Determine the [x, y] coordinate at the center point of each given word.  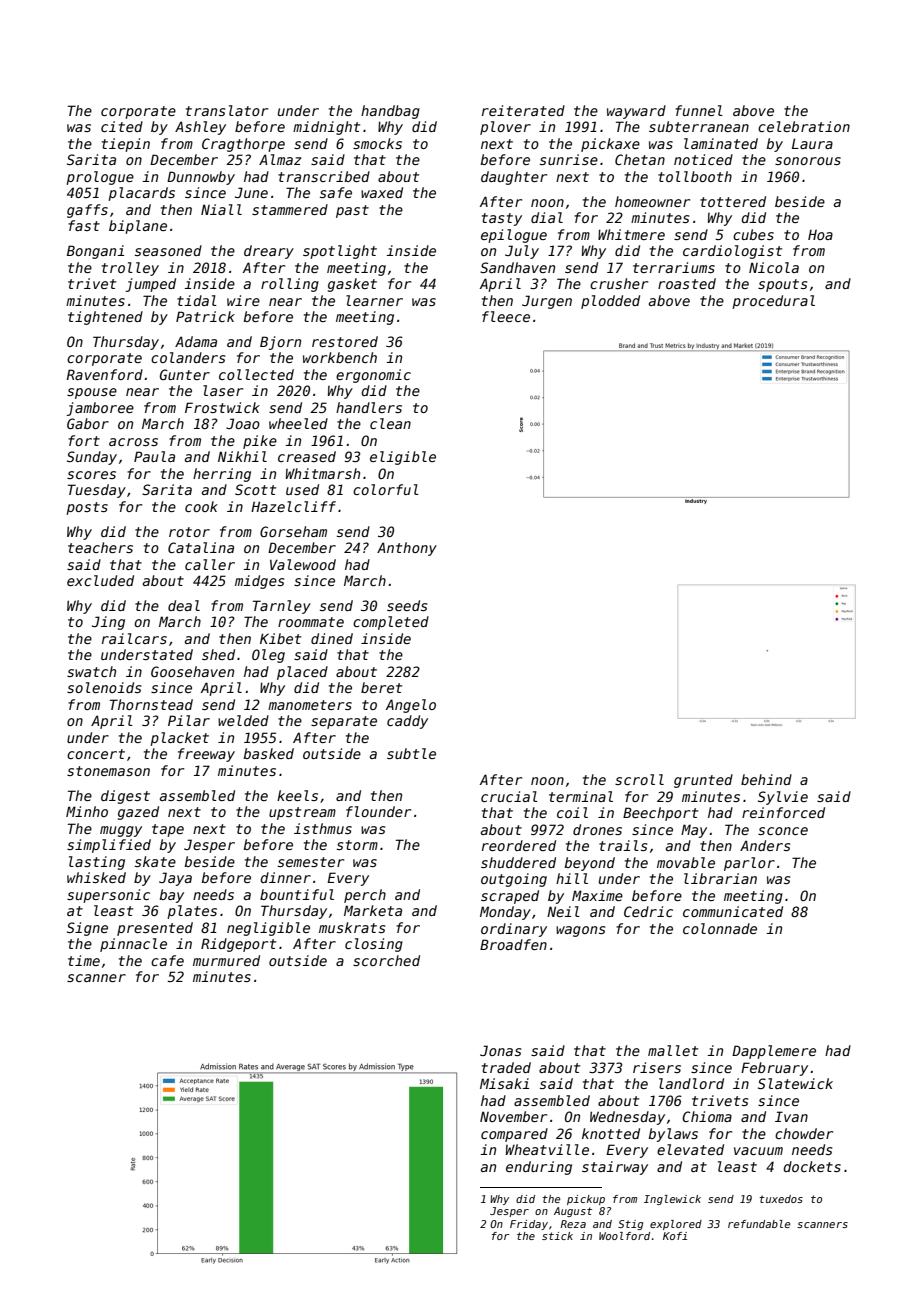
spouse [92, 393]
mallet [673, 1050]
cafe [167, 960]
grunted [703, 781]
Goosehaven [192, 671]
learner [374, 300]
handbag [390, 112]
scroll [639, 779]
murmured [226, 960]
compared [514, 1135]
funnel [699, 110]
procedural [773, 302]
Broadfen [513, 944]
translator [227, 110]
